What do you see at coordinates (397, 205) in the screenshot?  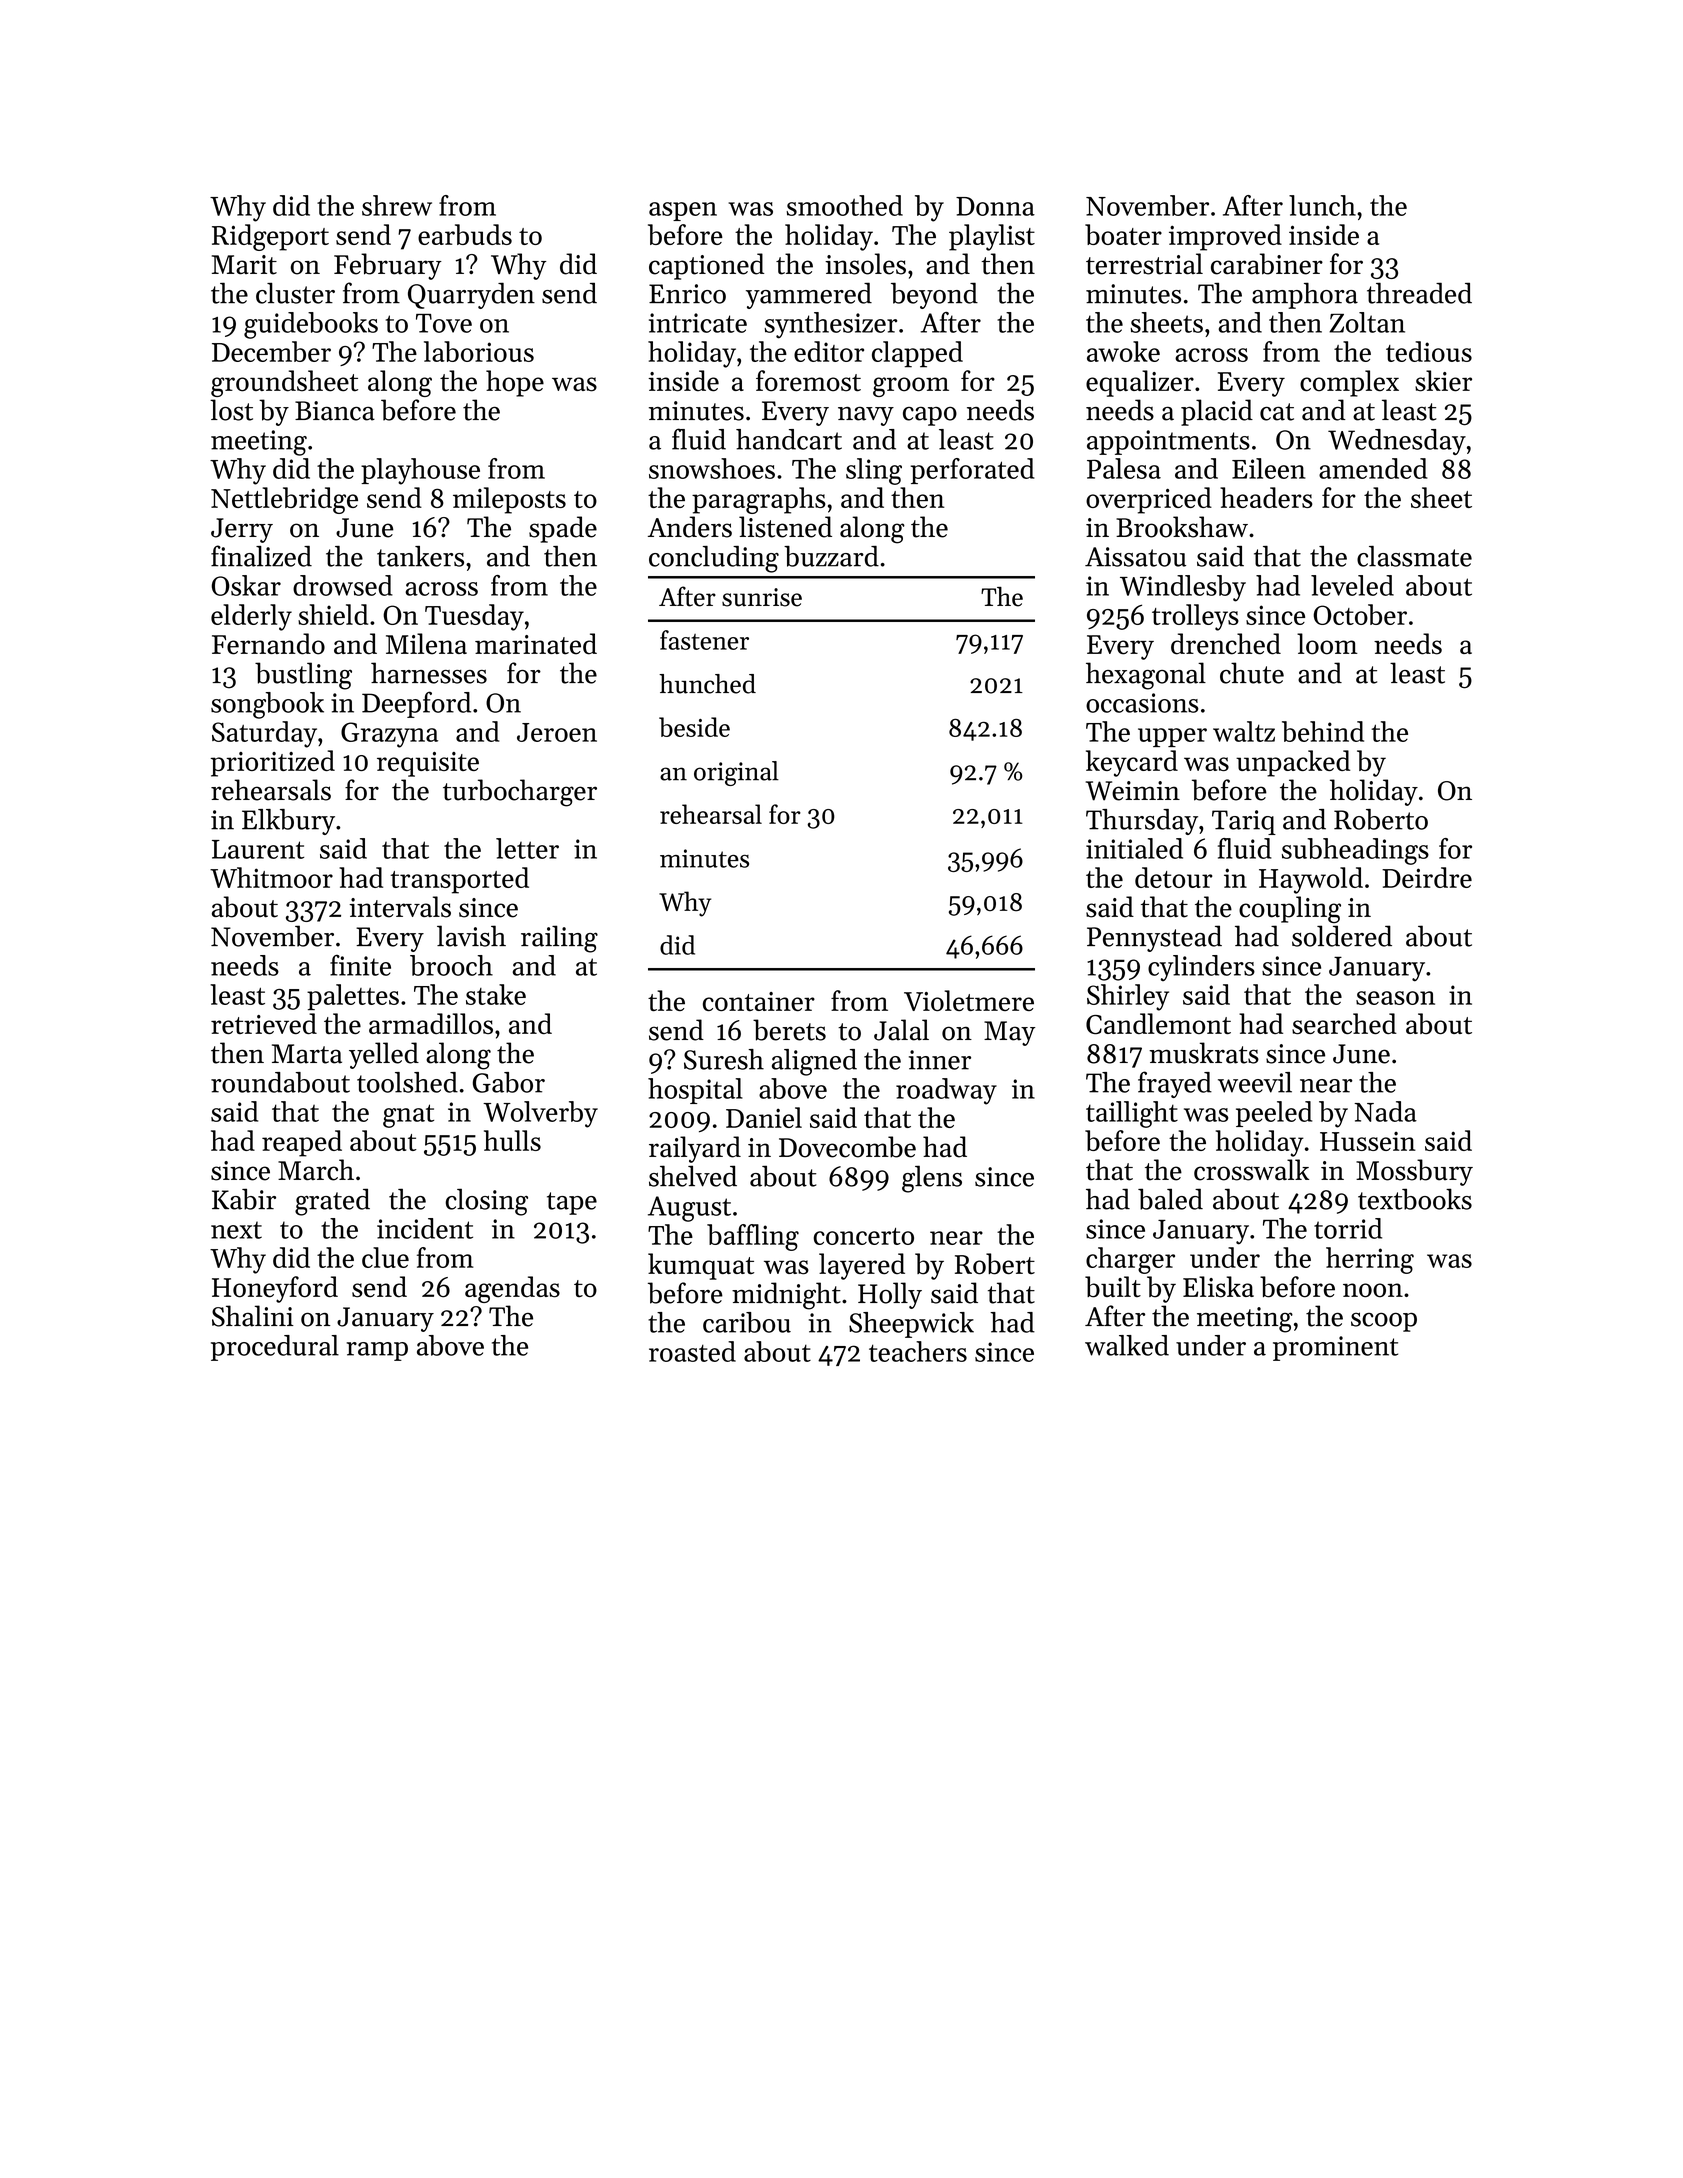 I see `shrew` at bounding box center [397, 205].
